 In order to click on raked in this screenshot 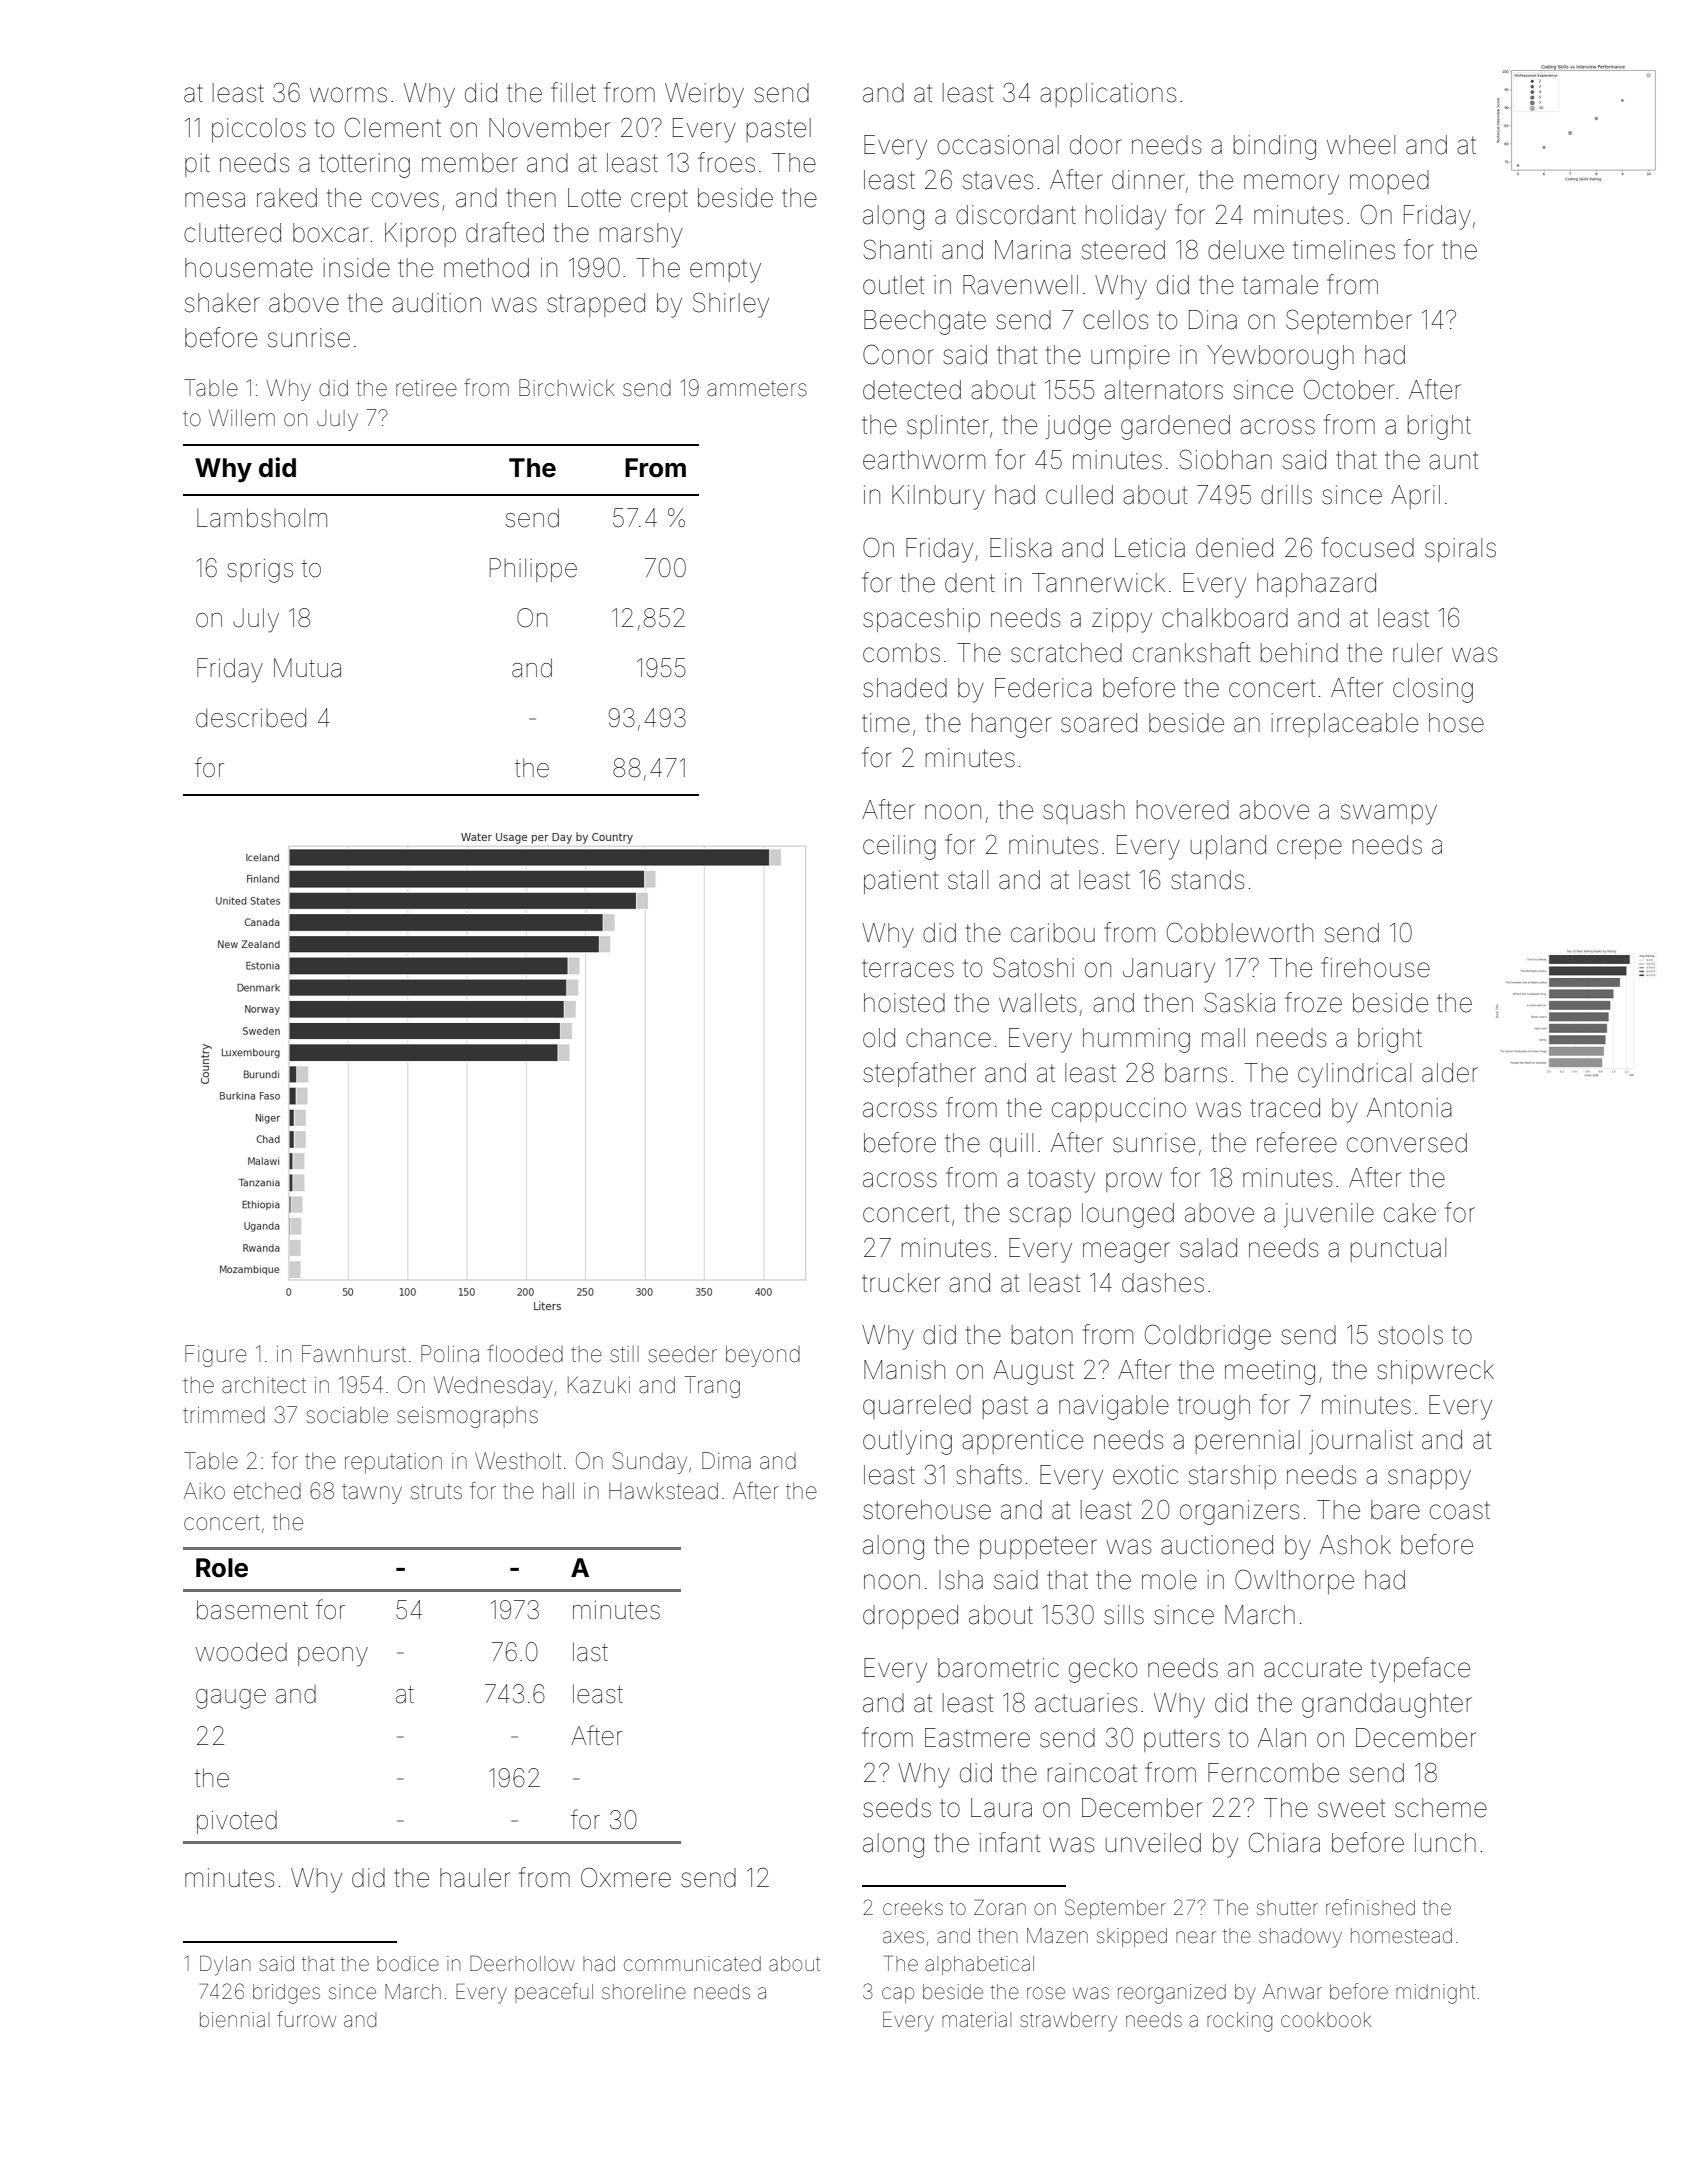, I will do `click(287, 198)`.
